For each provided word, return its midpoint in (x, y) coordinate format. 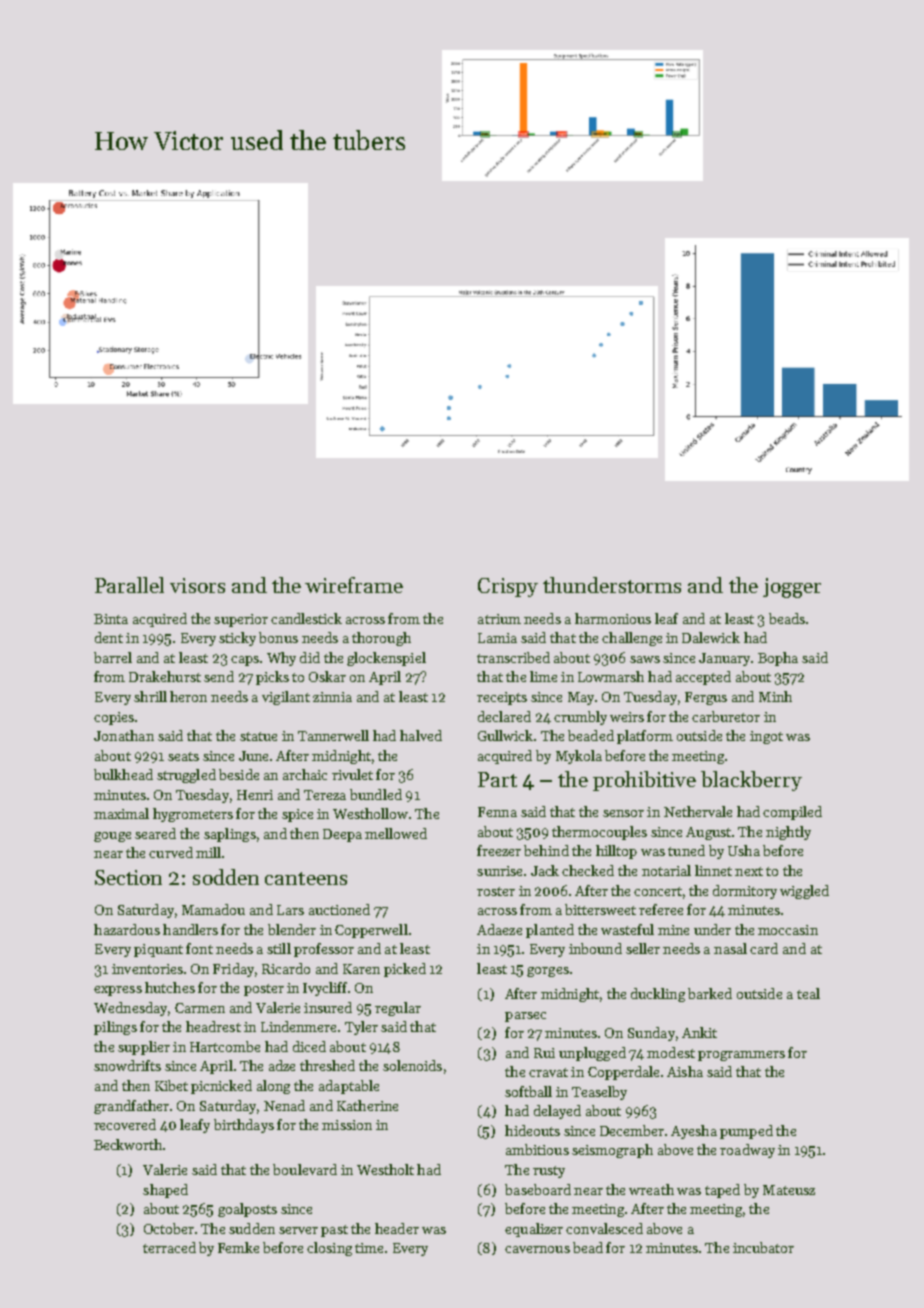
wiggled (804, 892)
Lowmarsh (611, 676)
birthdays (244, 1126)
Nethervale (698, 811)
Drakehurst (165, 676)
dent (109, 637)
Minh (775, 696)
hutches (170, 987)
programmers (741, 1056)
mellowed (396, 833)
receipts (502, 698)
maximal (121, 813)
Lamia (497, 638)
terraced (169, 1247)
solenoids (412, 1065)
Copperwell (371, 931)
